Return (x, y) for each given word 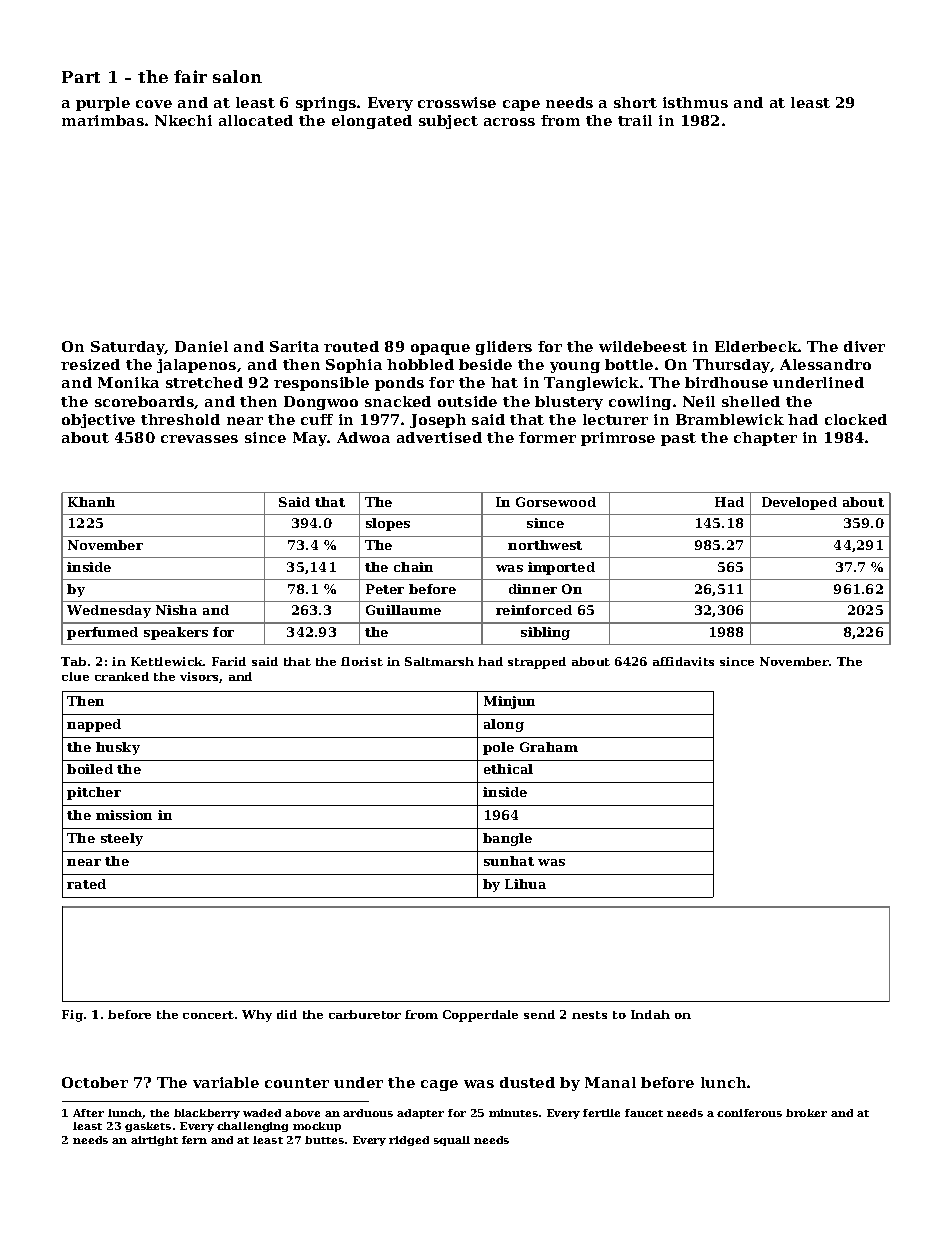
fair (190, 76)
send (539, 1014)
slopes (388, 524)
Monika (128, 382)
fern (194, 1140)
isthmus (695, 102)
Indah (650, 1014)
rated (86, 884)
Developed (799, 503)
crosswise (457, 102)
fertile (601, 1113)
